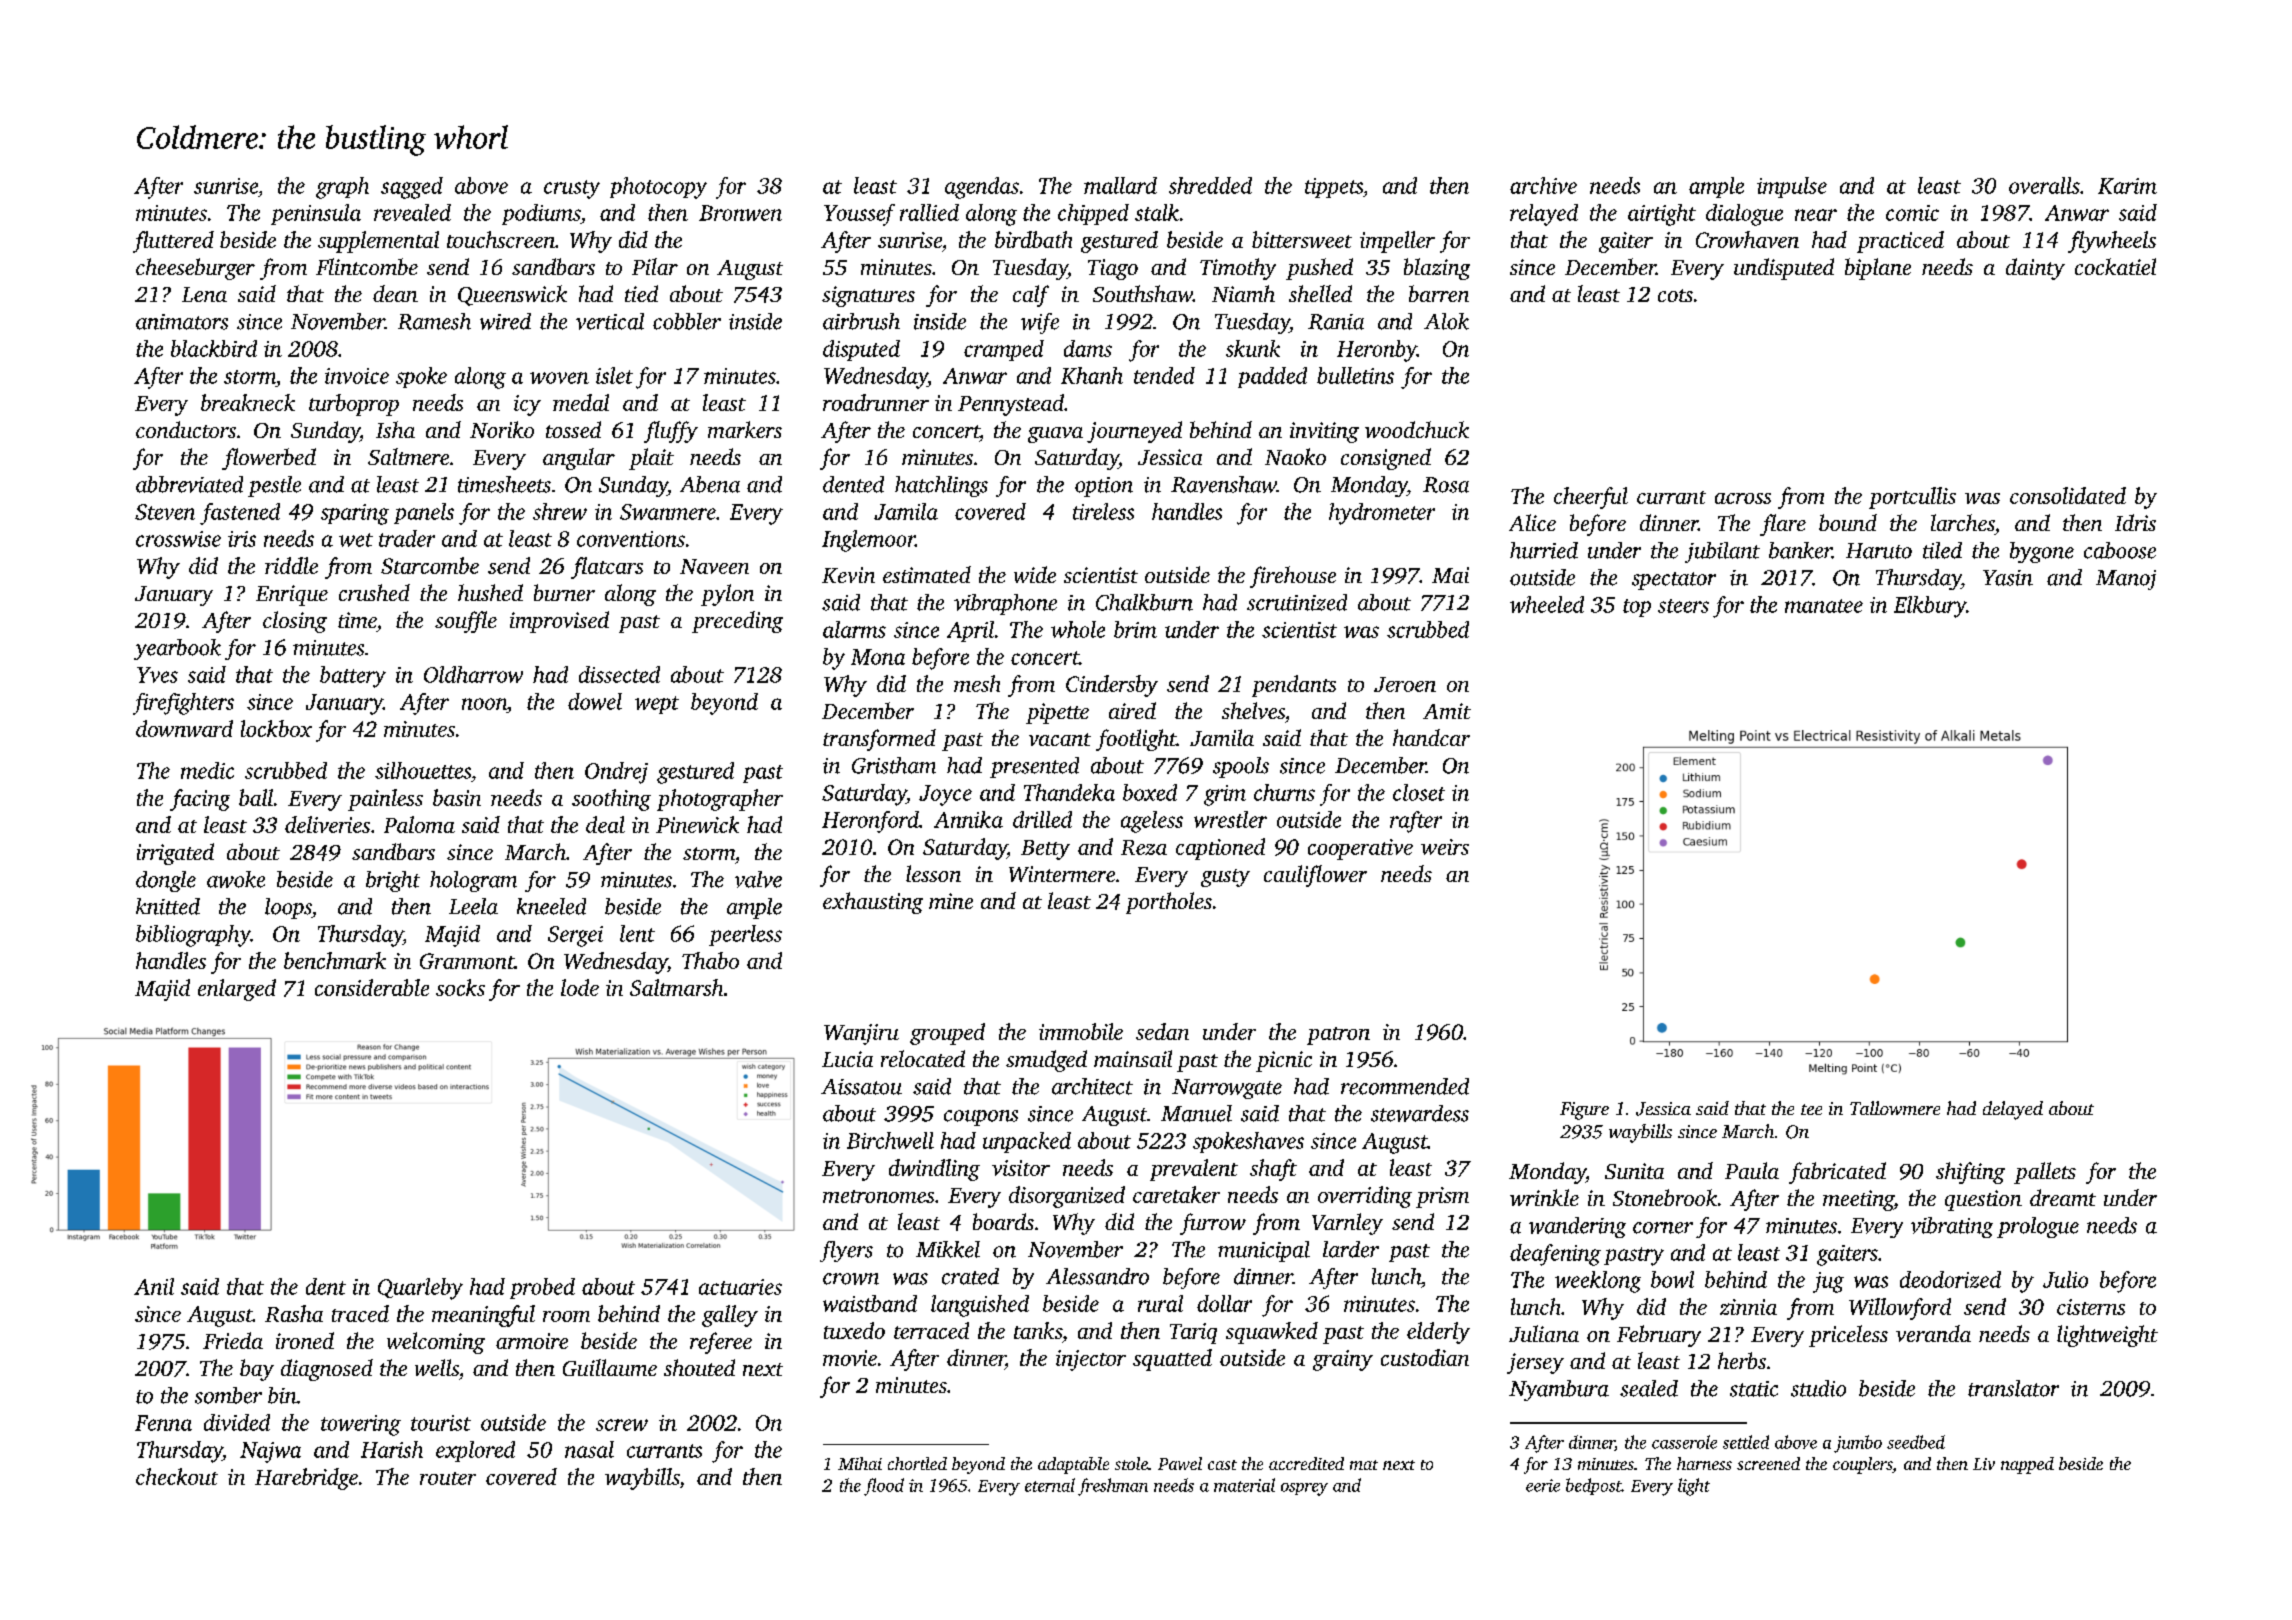 This screenshot has width=2292, height=1620. I want to click on Mona, so click(878, 657).
